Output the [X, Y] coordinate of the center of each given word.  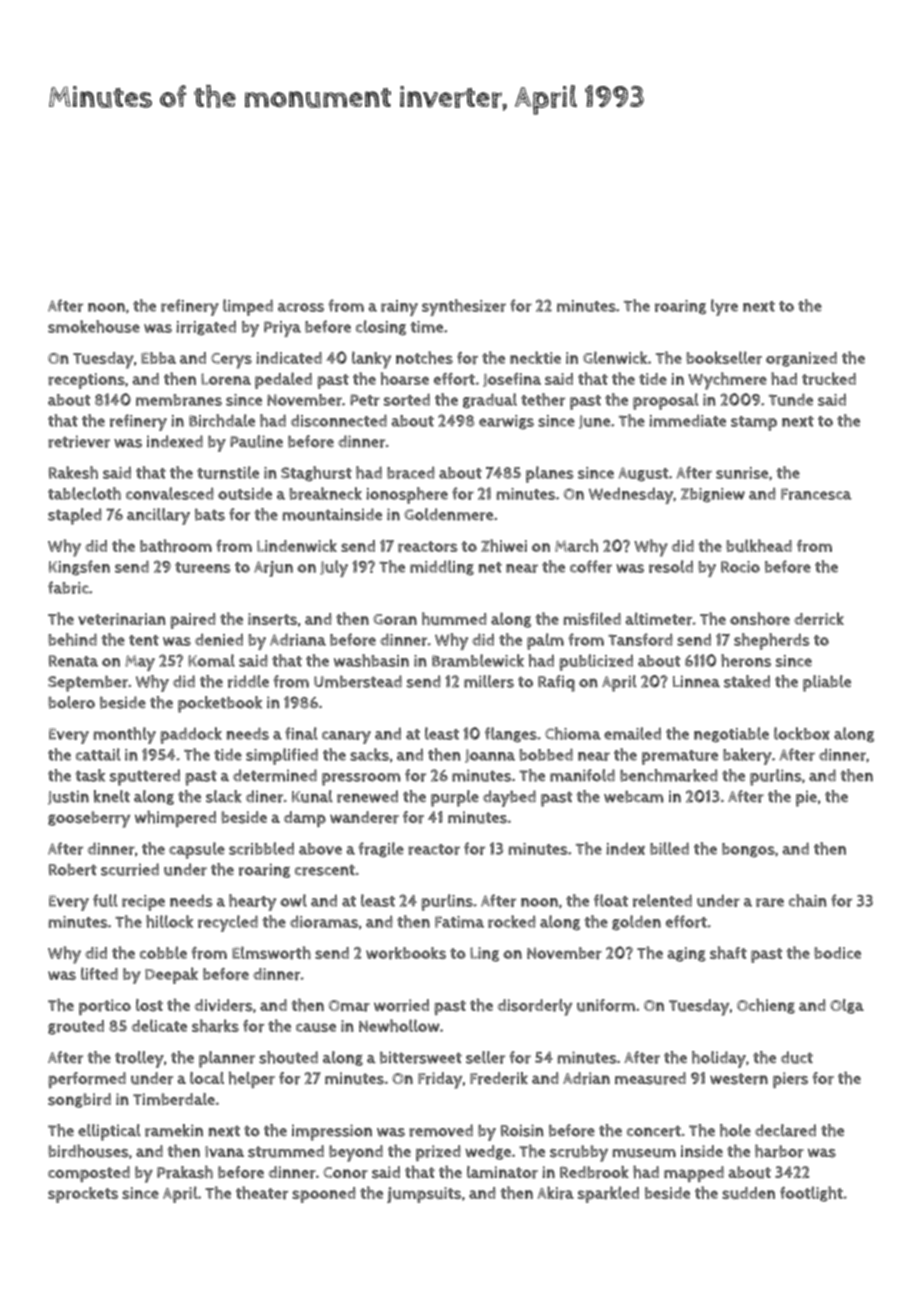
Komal [211, 660]
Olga [847, 1006]
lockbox [802, 733]
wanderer [364, 817]
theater [262, 1193]
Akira [555, 1193]
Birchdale [222, 420]
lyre [724, 307]
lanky [371, 360]
